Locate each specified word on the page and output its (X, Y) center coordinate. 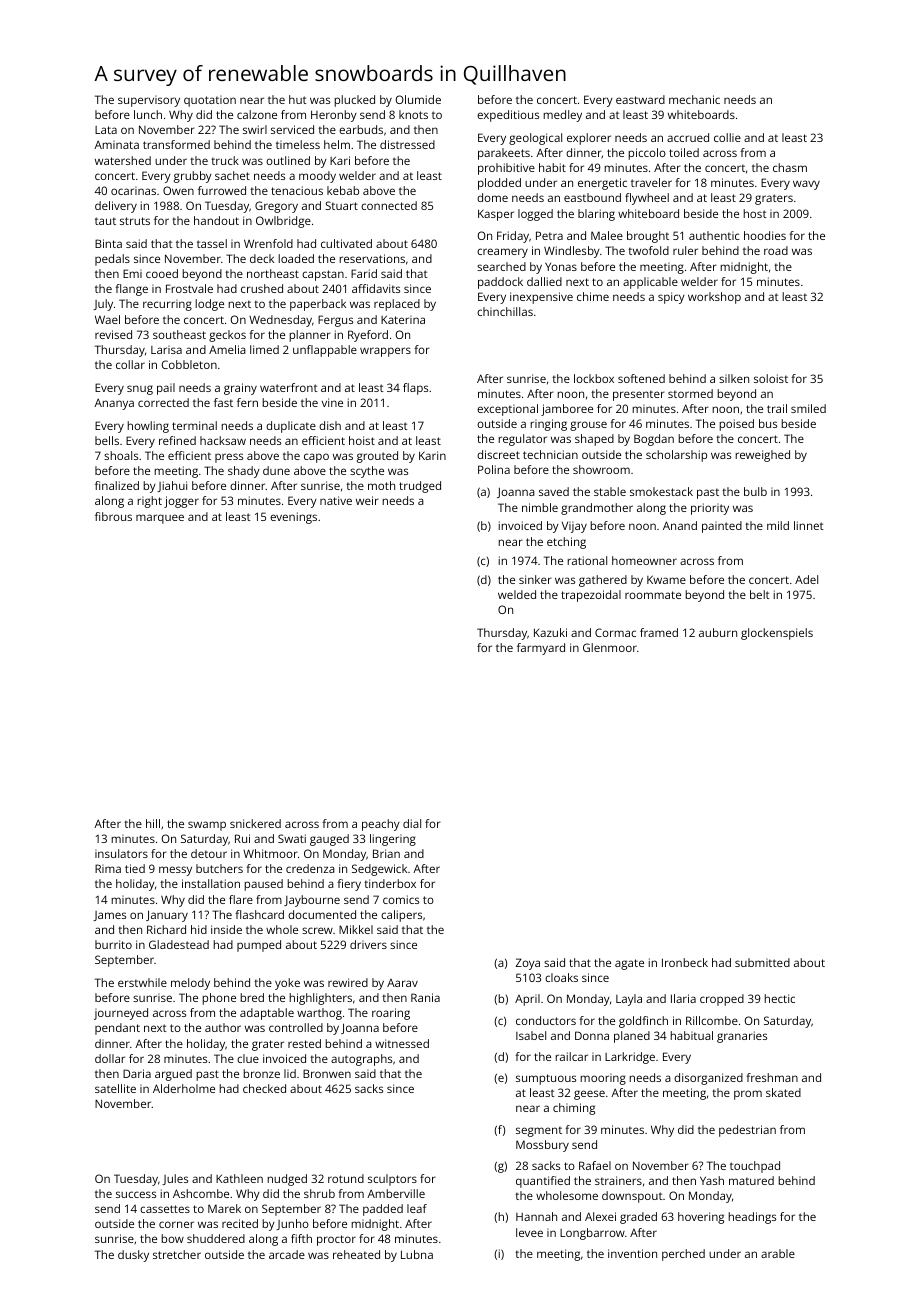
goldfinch (643, 1022)
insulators (121, 853)
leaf (417, 1208)
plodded (499, 184)
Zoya (527, 964)
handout (216, 220)
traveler (651, 182)
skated (783, 1092)
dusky (133, 1256)
